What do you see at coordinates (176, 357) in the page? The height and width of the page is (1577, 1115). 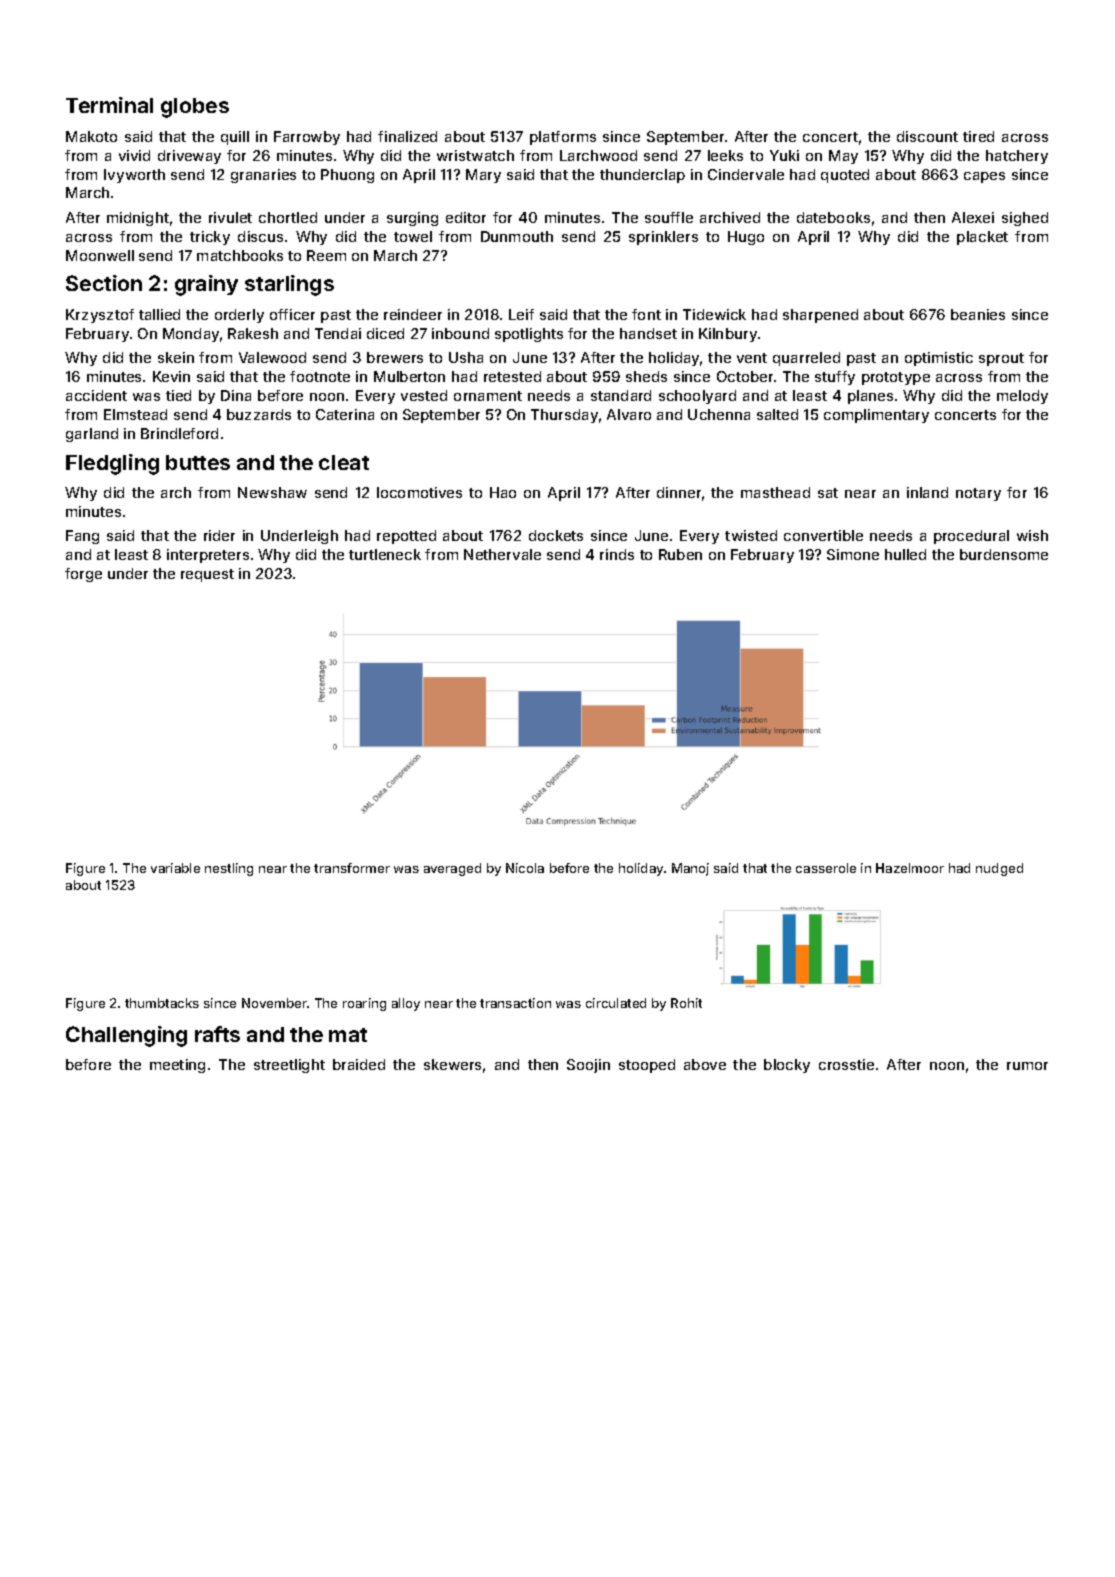 I see `skein` at bounding box center [176, 357].
